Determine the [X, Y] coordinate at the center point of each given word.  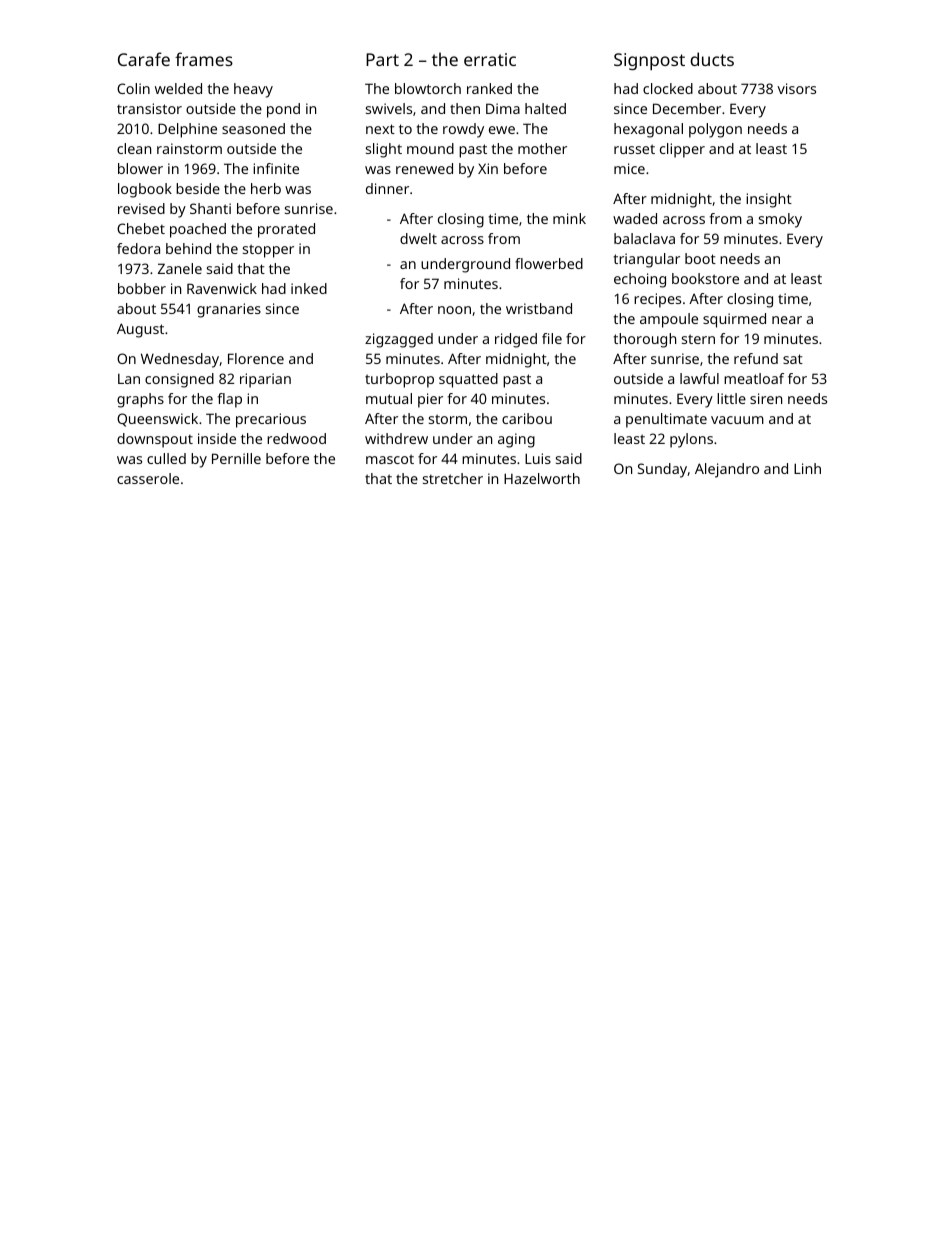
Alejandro [727, 470]
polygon [715, 130]
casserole [148, 478]
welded [178, 88]
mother [542, 148]
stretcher [453, 478]
